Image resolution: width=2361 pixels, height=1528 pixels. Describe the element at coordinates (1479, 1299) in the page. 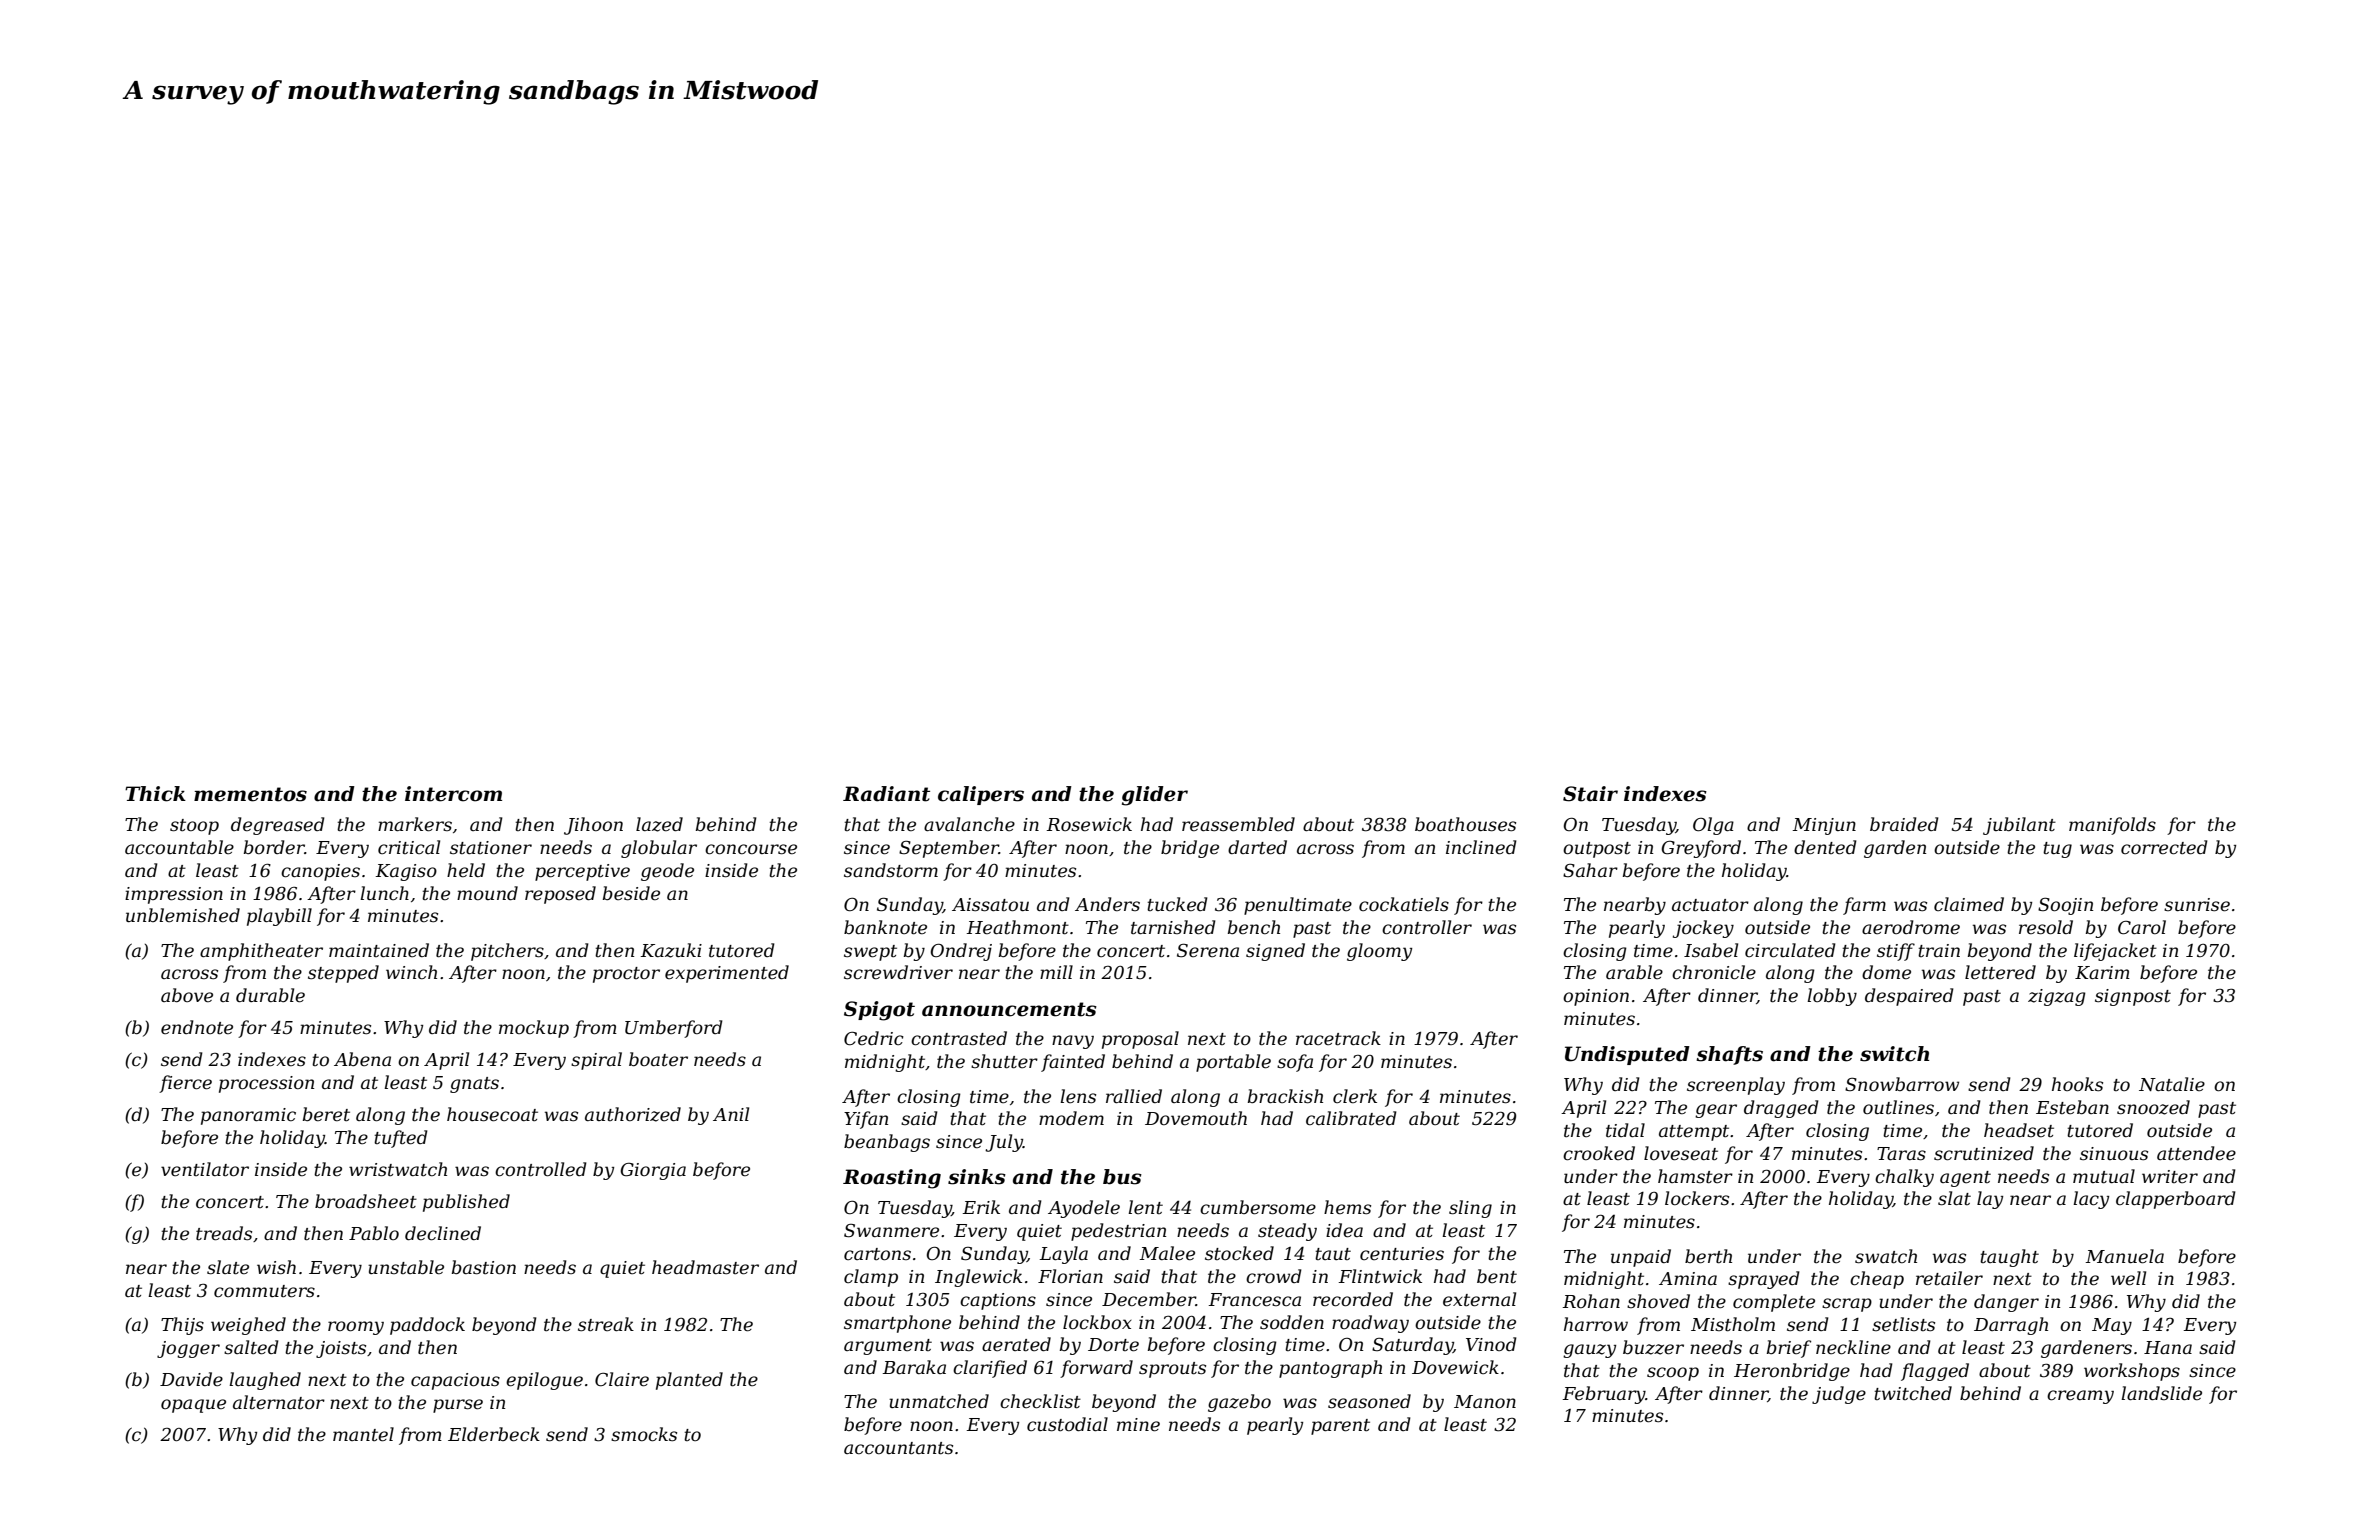

I see `external` at that location.
